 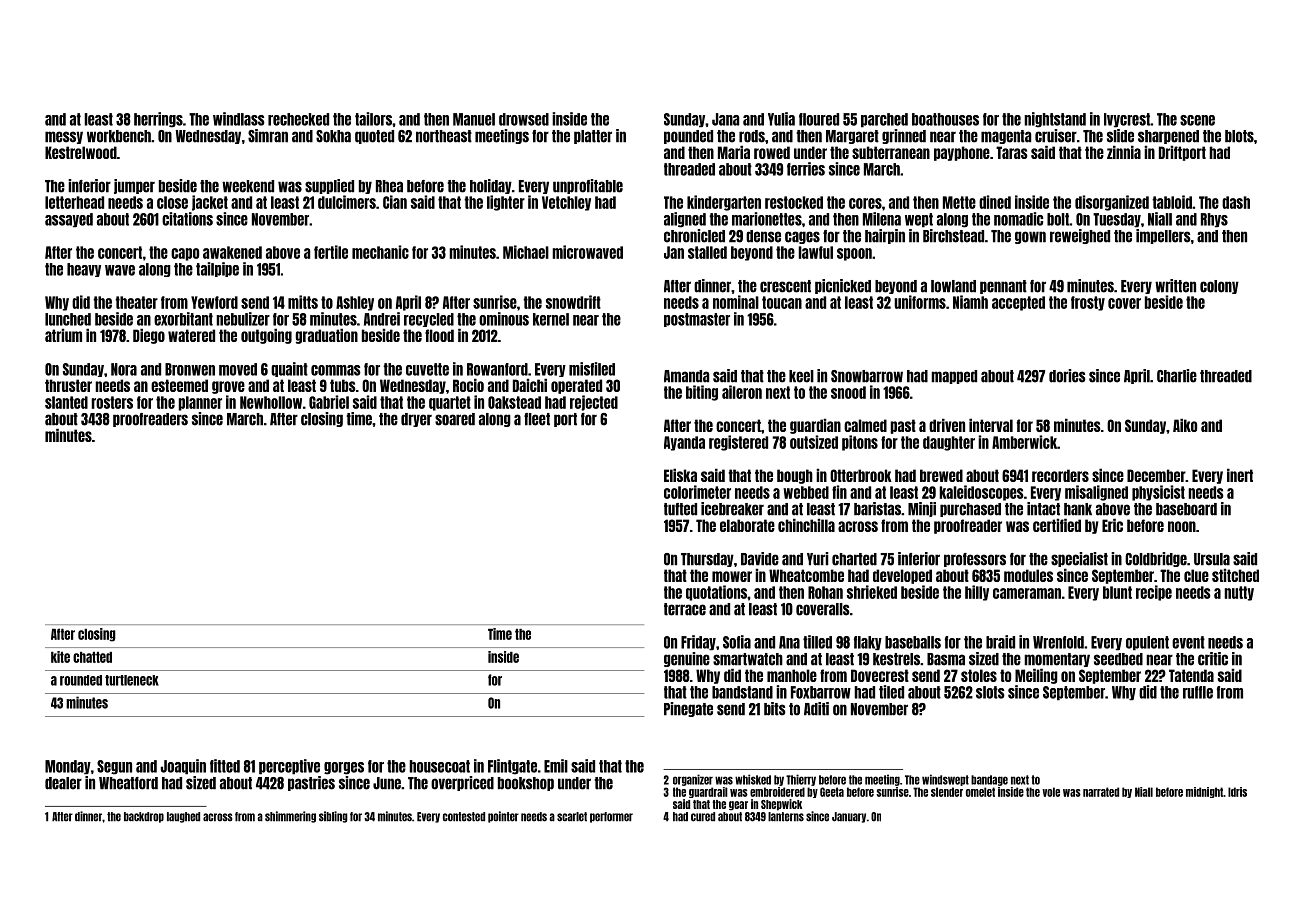 I want to click on impellers, so click(x=1163, y=236).
